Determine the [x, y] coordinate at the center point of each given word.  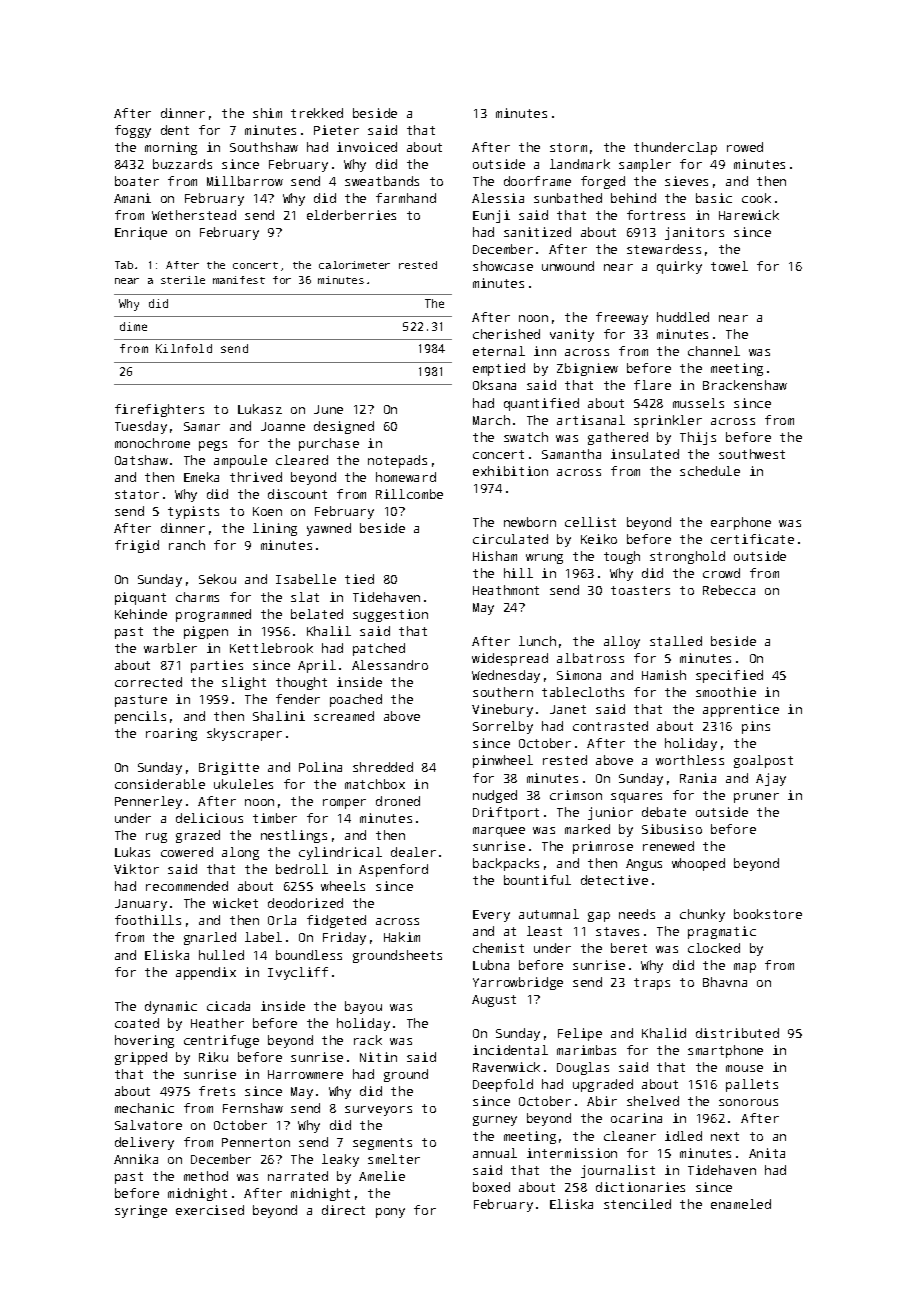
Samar [202, 426]
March [491, 420]
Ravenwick [506, 1067]
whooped [698, 864]
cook [756, 198]
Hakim [402, 937]
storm [568, 147]
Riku [213, 1057]
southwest [752, 454]
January [141, 905]
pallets [752, 1085]
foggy [133, 131]
